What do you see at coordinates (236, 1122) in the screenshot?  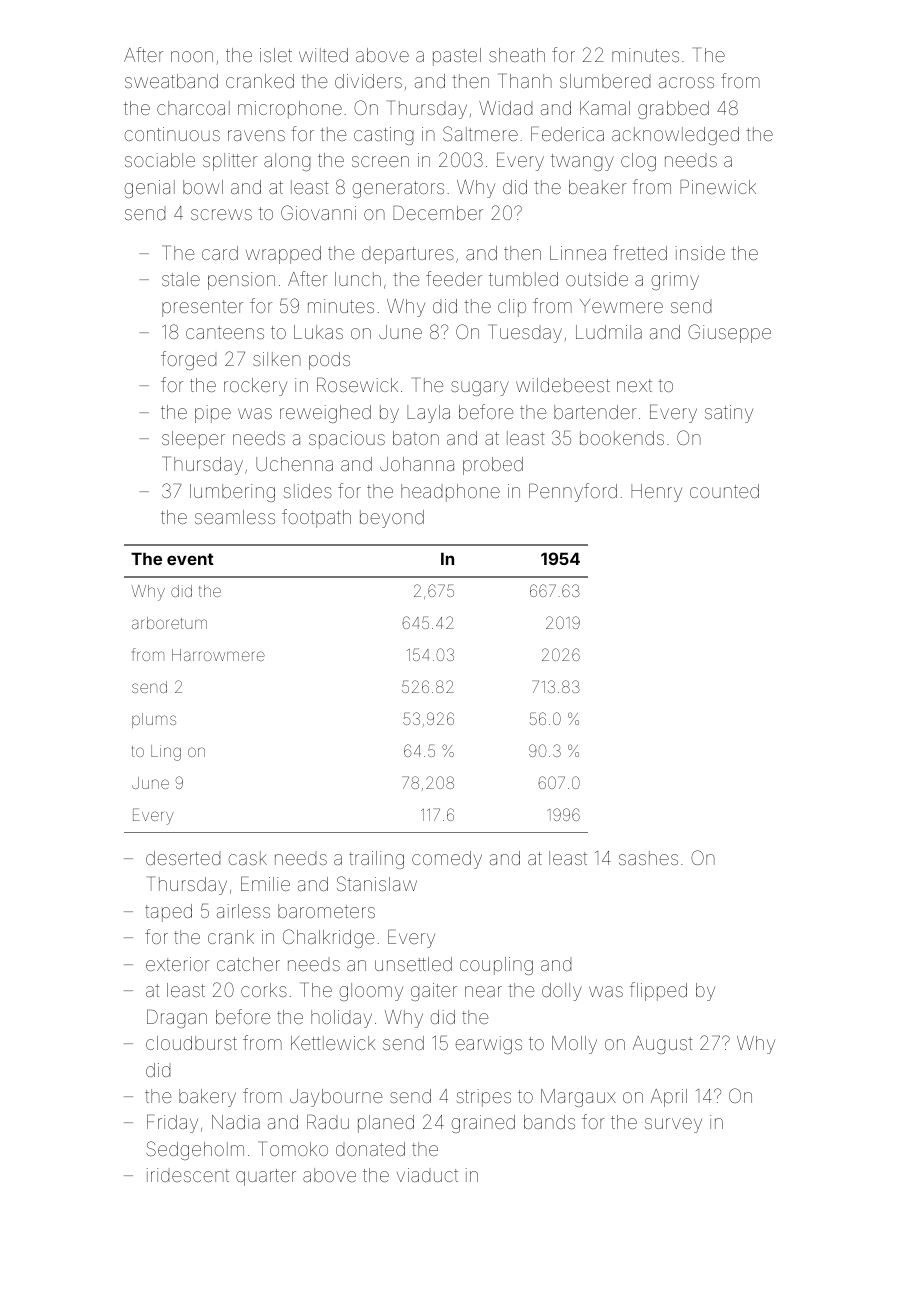 I see `Nadia` at bounding box center [236, 1122].
